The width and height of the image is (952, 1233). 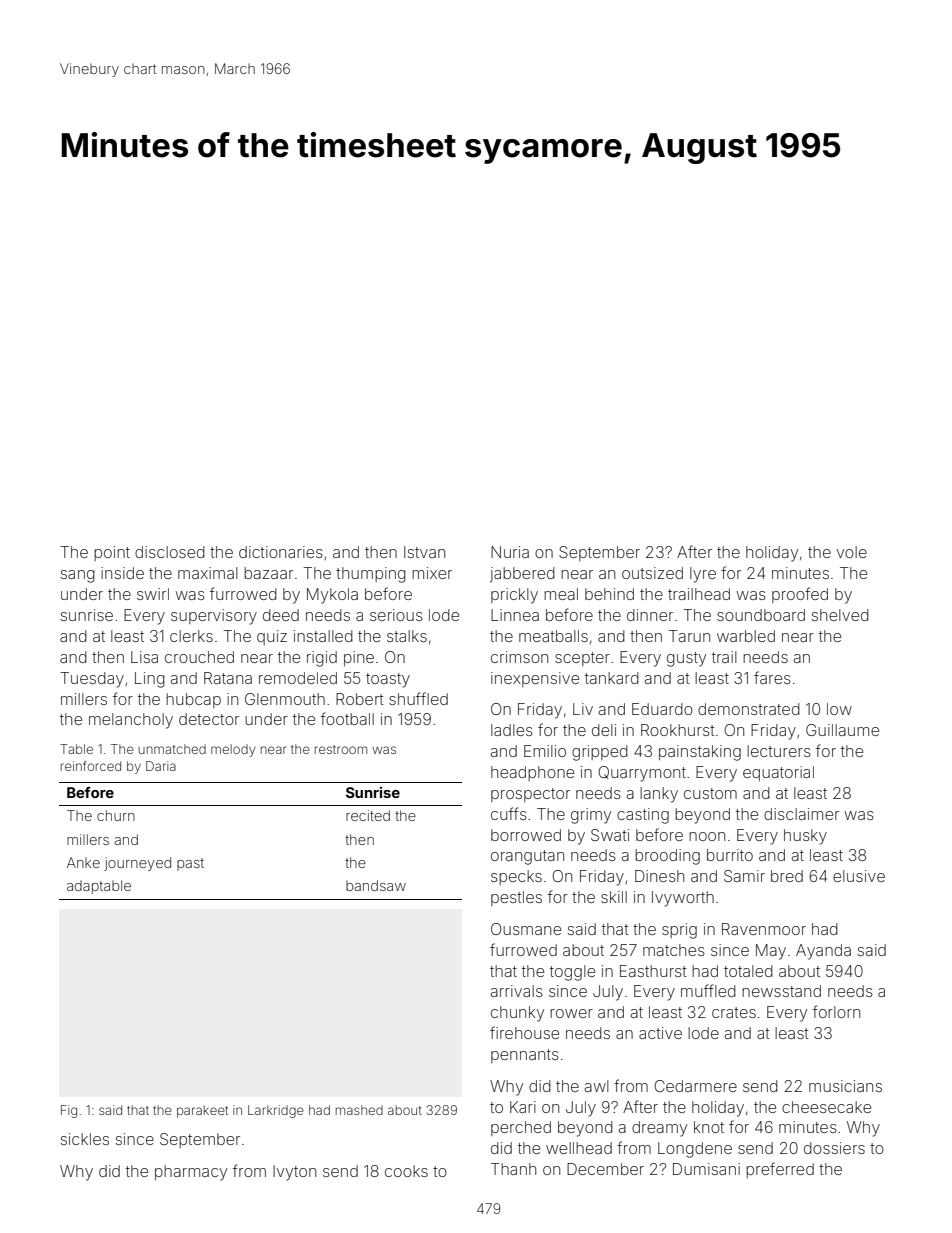 I want to click on reinforced, so click(x=91, y=766).
